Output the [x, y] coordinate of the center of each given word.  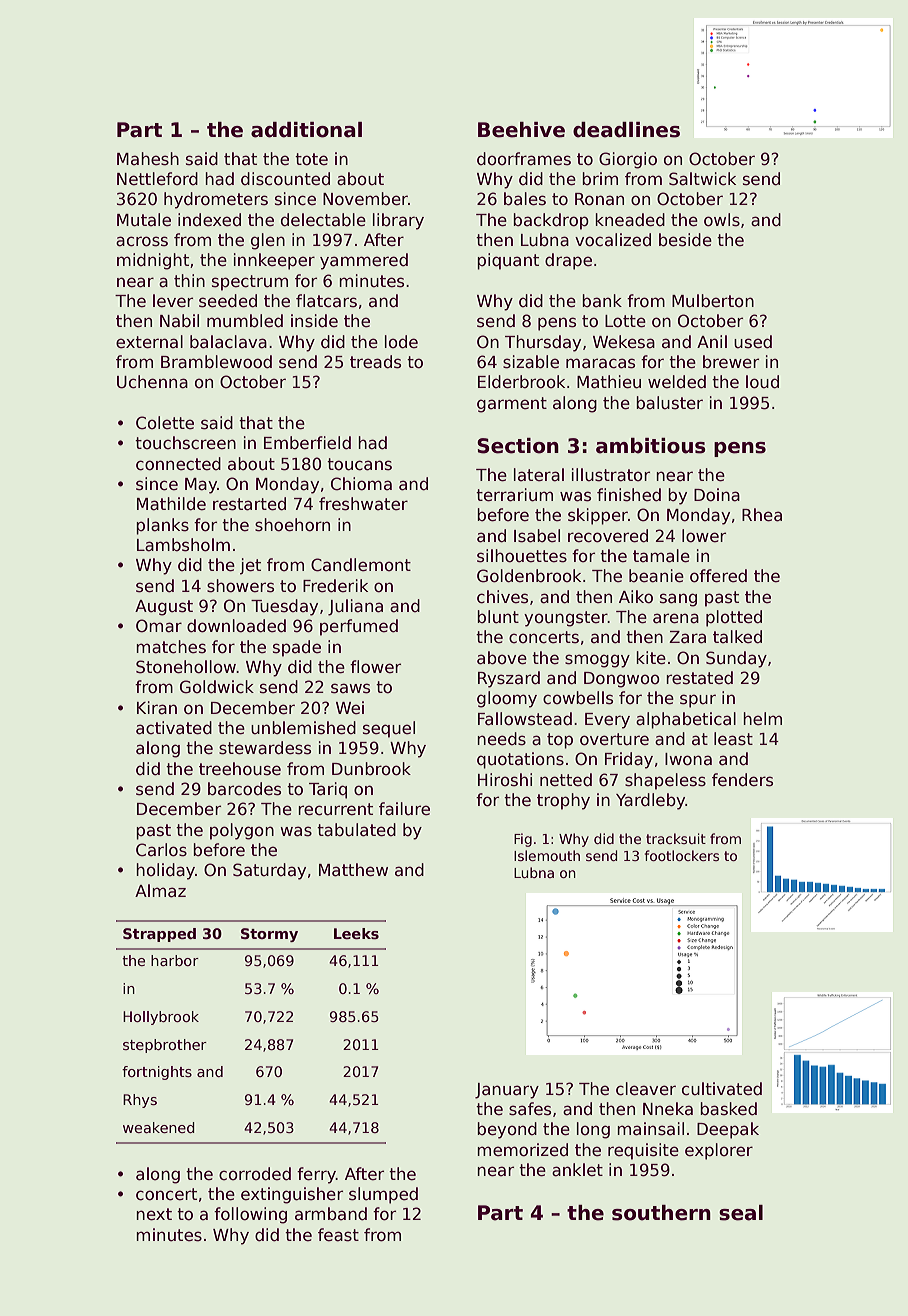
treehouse [240, 769]
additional [306, 130]
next [154, 1214]
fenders [742, 780]
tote [311, 159]
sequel [389, 729]
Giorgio [628, 160]
